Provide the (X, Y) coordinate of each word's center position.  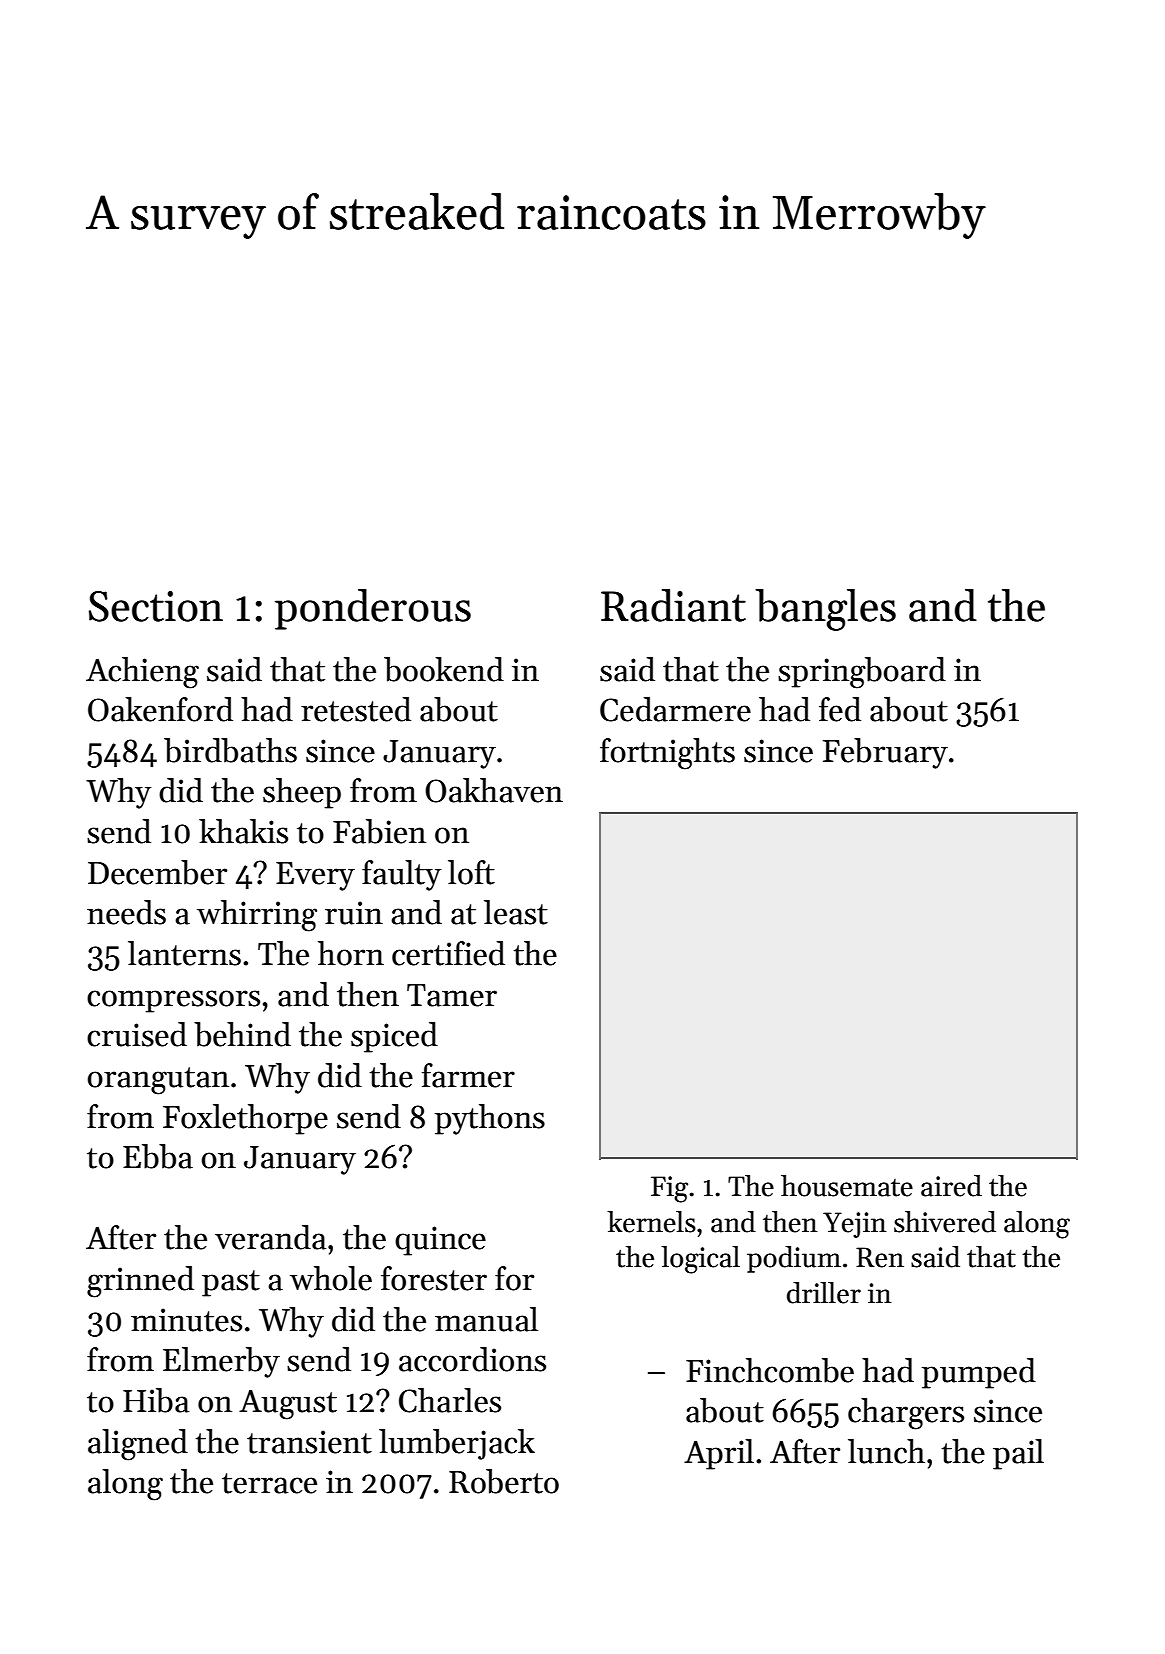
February (885, 753)
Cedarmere (675, 709)
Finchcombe (770, 1370)
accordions (472, 1359)
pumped (979, 1373)
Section (156, 606)
